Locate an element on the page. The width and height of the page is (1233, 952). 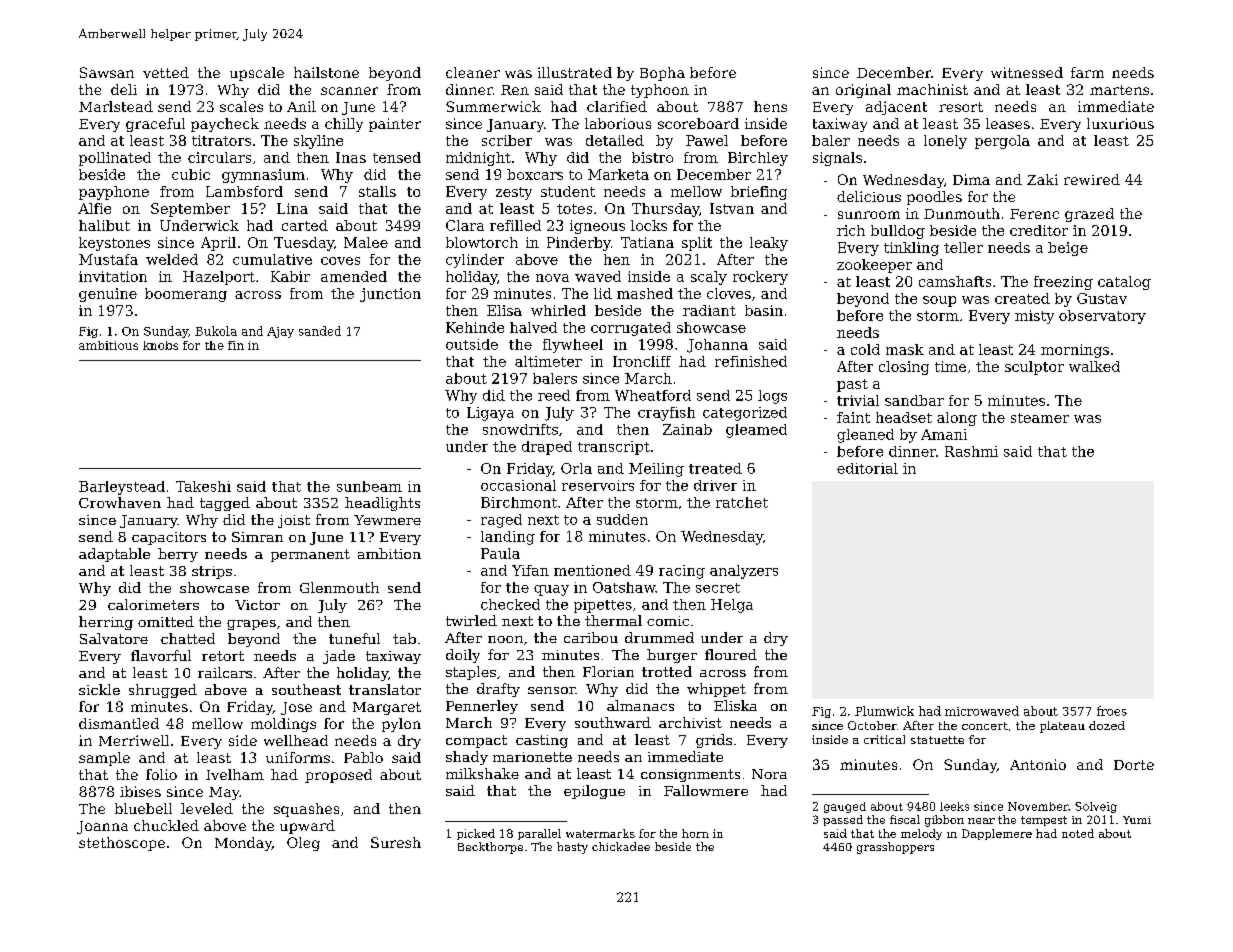
leases is located at coordinates (1008, 123).
